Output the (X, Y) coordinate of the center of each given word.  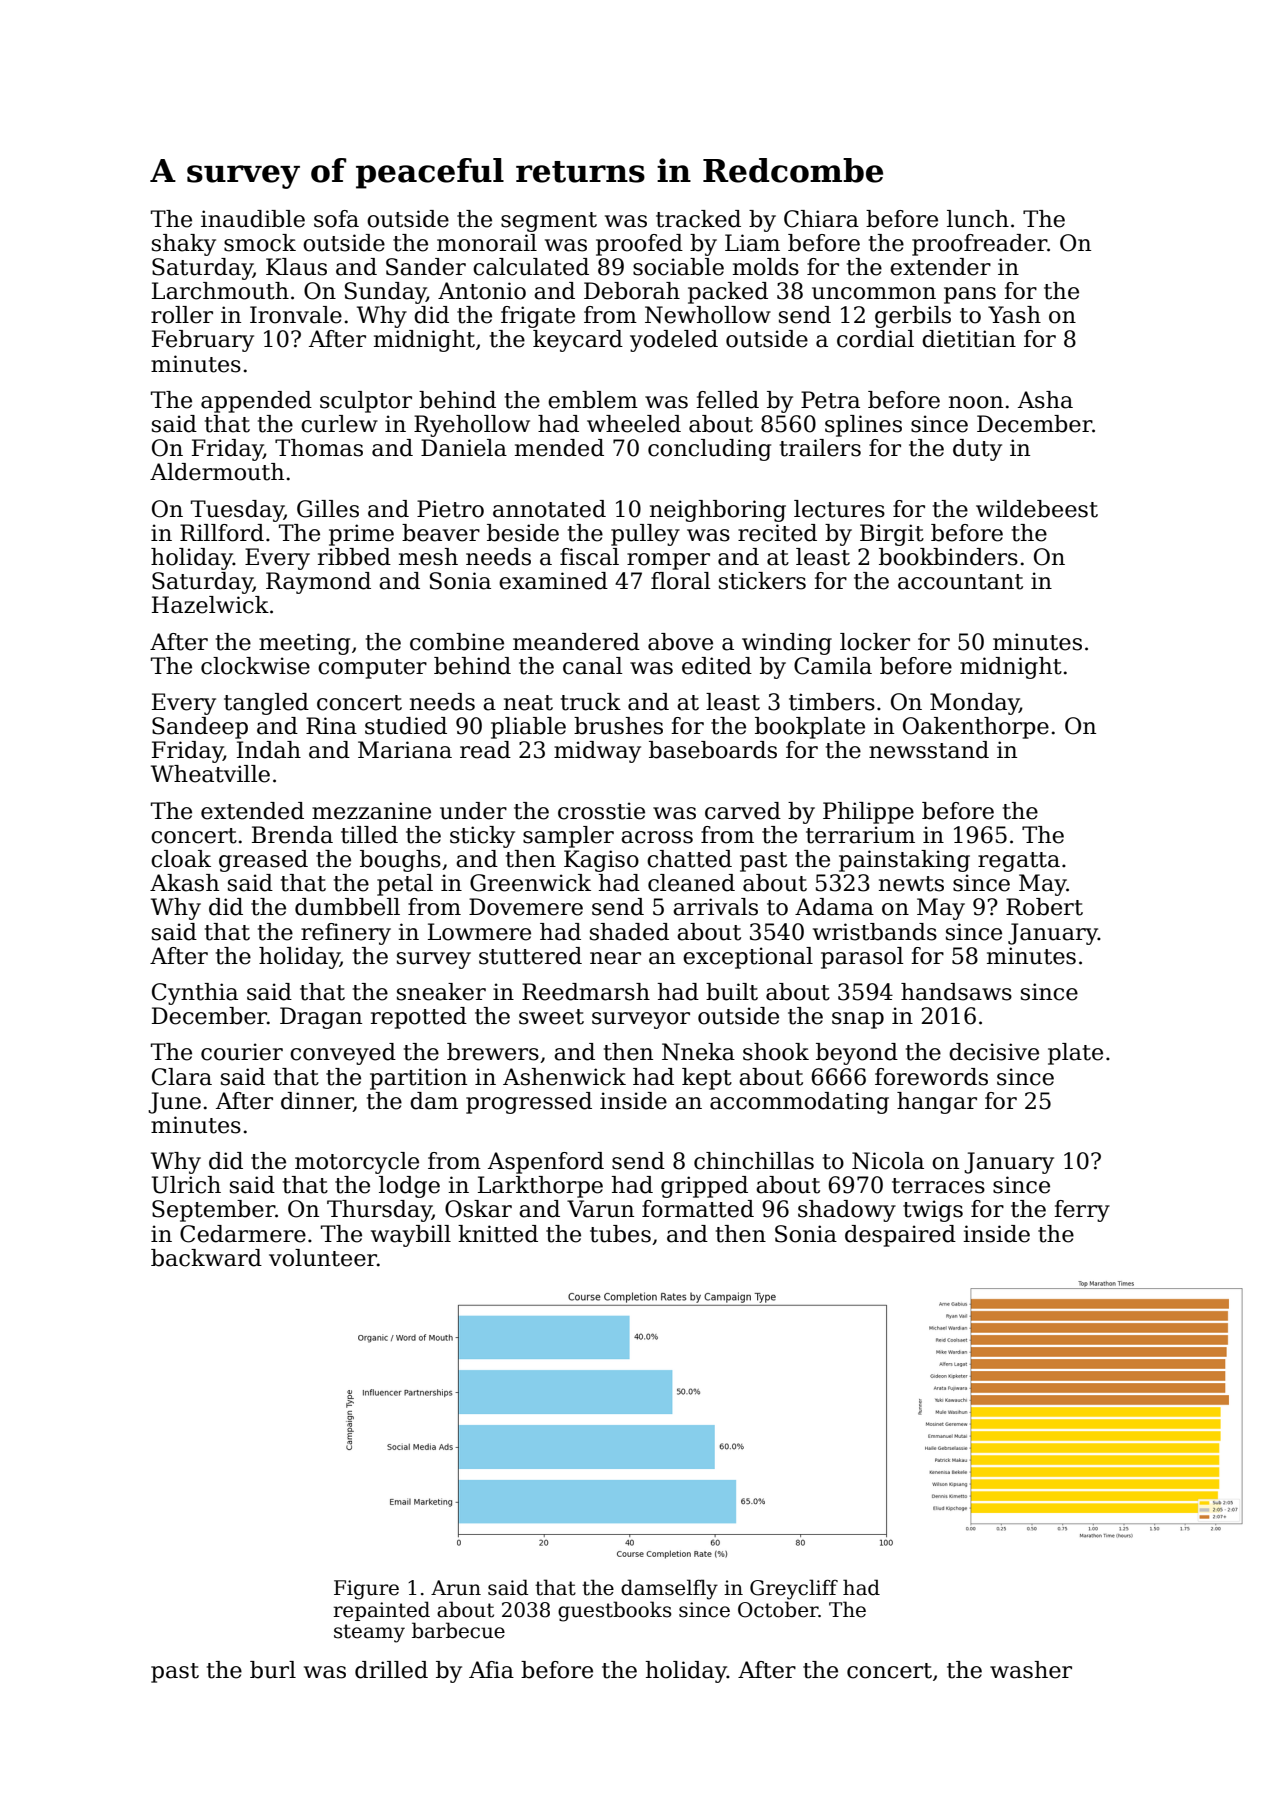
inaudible (253, 219)
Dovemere (526, 907)
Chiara (821, 219)
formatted (698, 1209)
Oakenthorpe (976, 728)
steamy (369, 1633)
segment (549, 222)
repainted (381, 1611)
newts (911, 884)
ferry (1082, 1211)
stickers (762, 581)
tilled (369, 835)
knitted (498, 1234)
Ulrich (186, 1185)
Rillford (222, 533)
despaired (900, 1236)
